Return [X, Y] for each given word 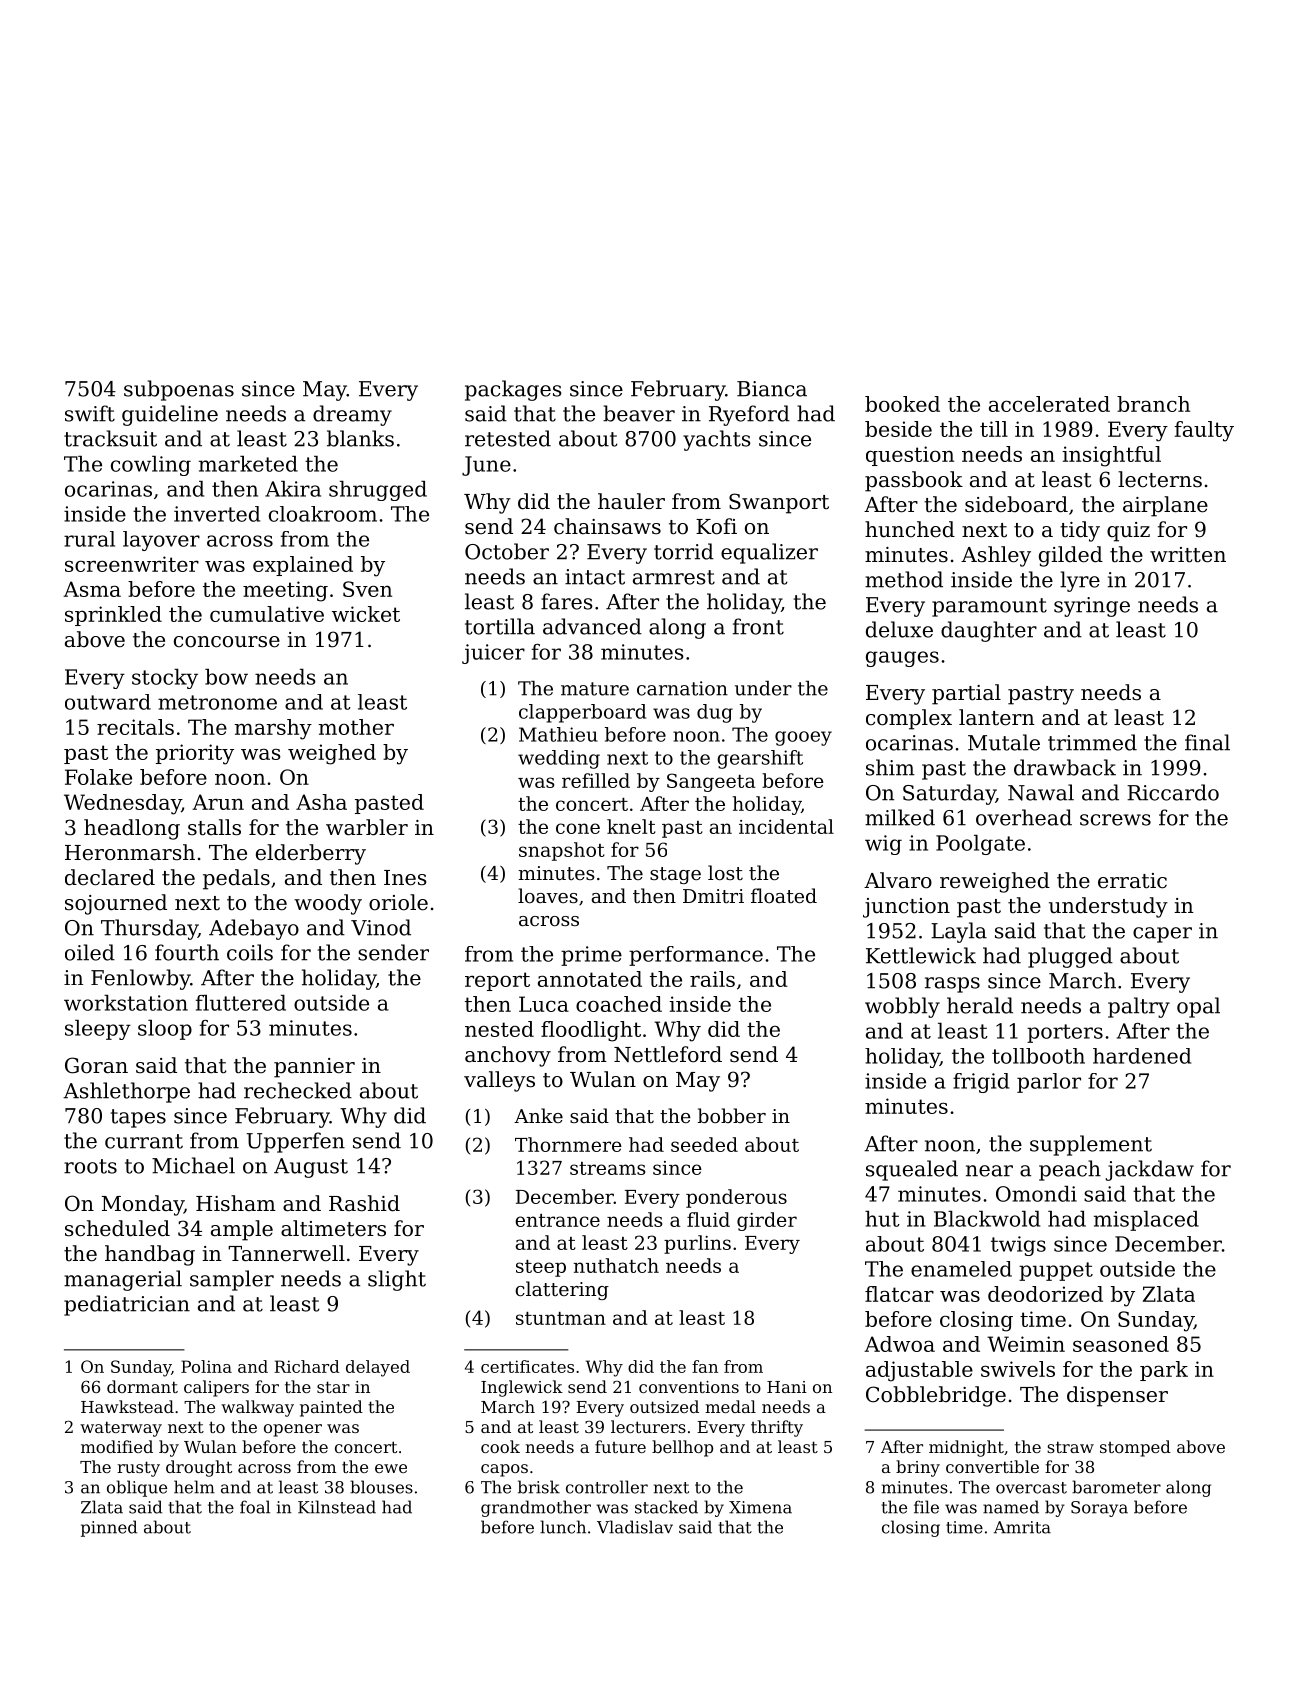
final [1207, 742]
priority [195, 754]
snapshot [562, 851]
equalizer [769, 553]
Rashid [364, 1203]
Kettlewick [921, 955]
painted [331, 1408]
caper [1162, 935]
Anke [538, 1115]
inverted [217, 514]
